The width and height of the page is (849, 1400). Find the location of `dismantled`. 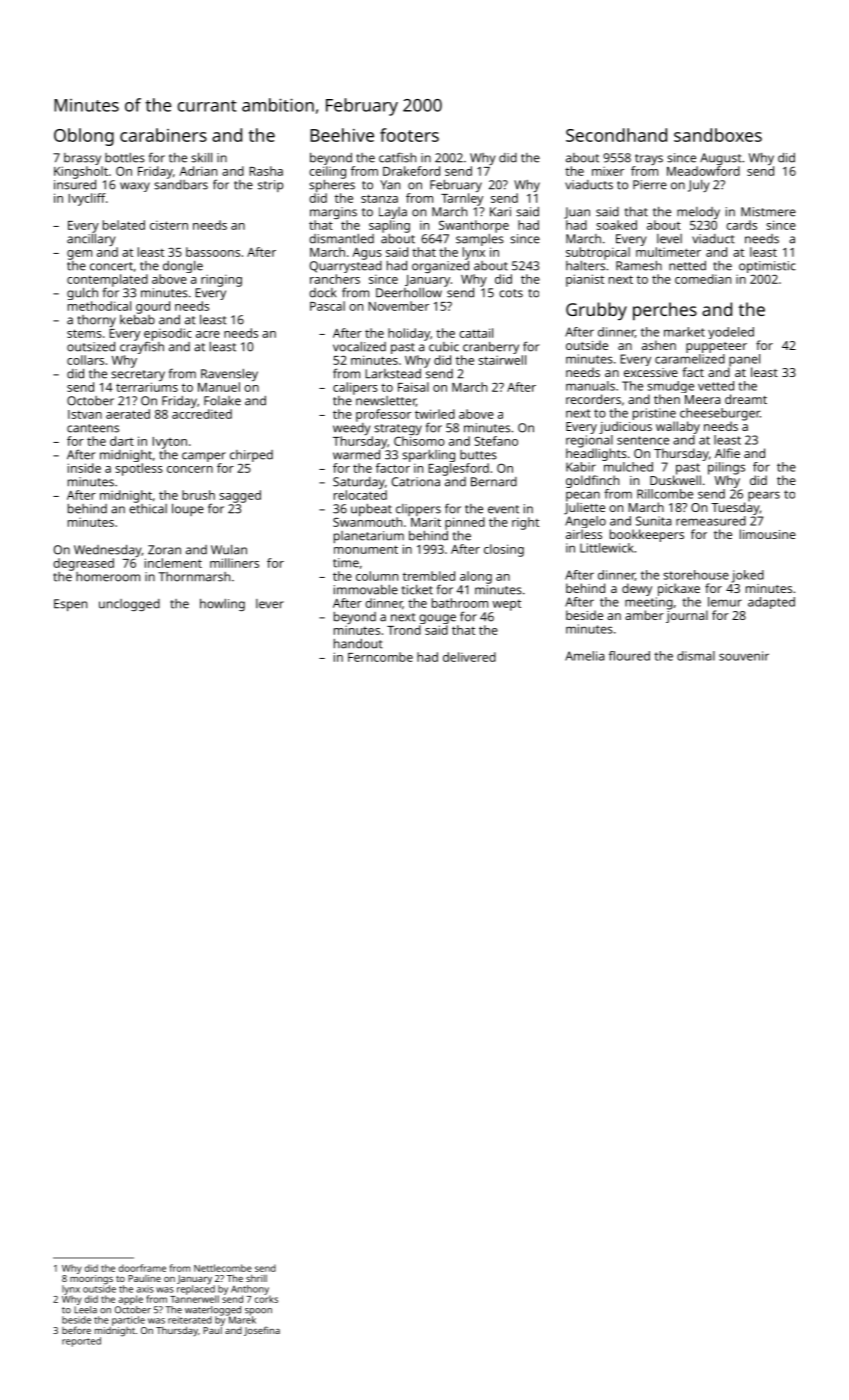

dismantled is located at coordinates (341, 239).
